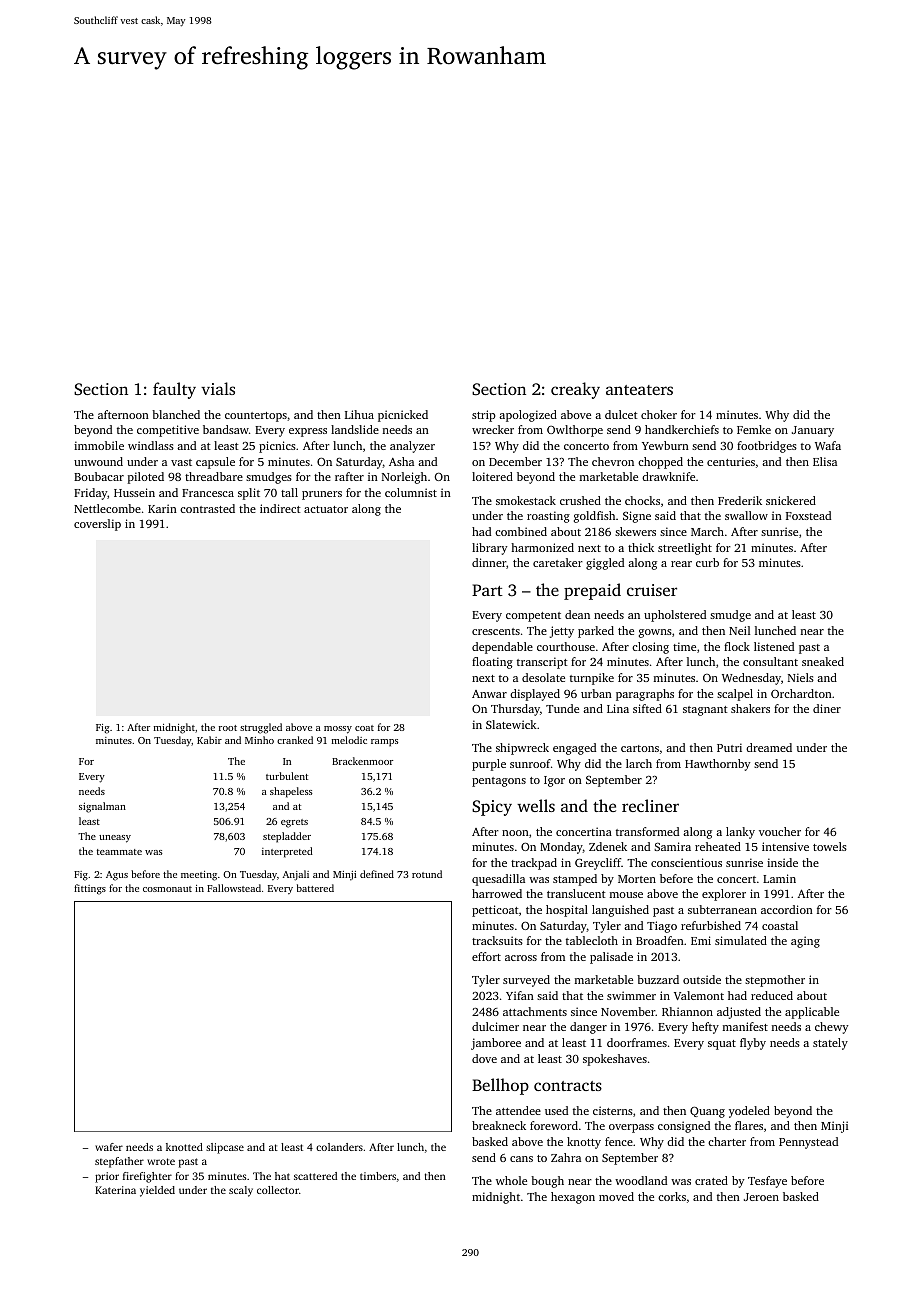  I want to click on meeting, so click(199, 876).
